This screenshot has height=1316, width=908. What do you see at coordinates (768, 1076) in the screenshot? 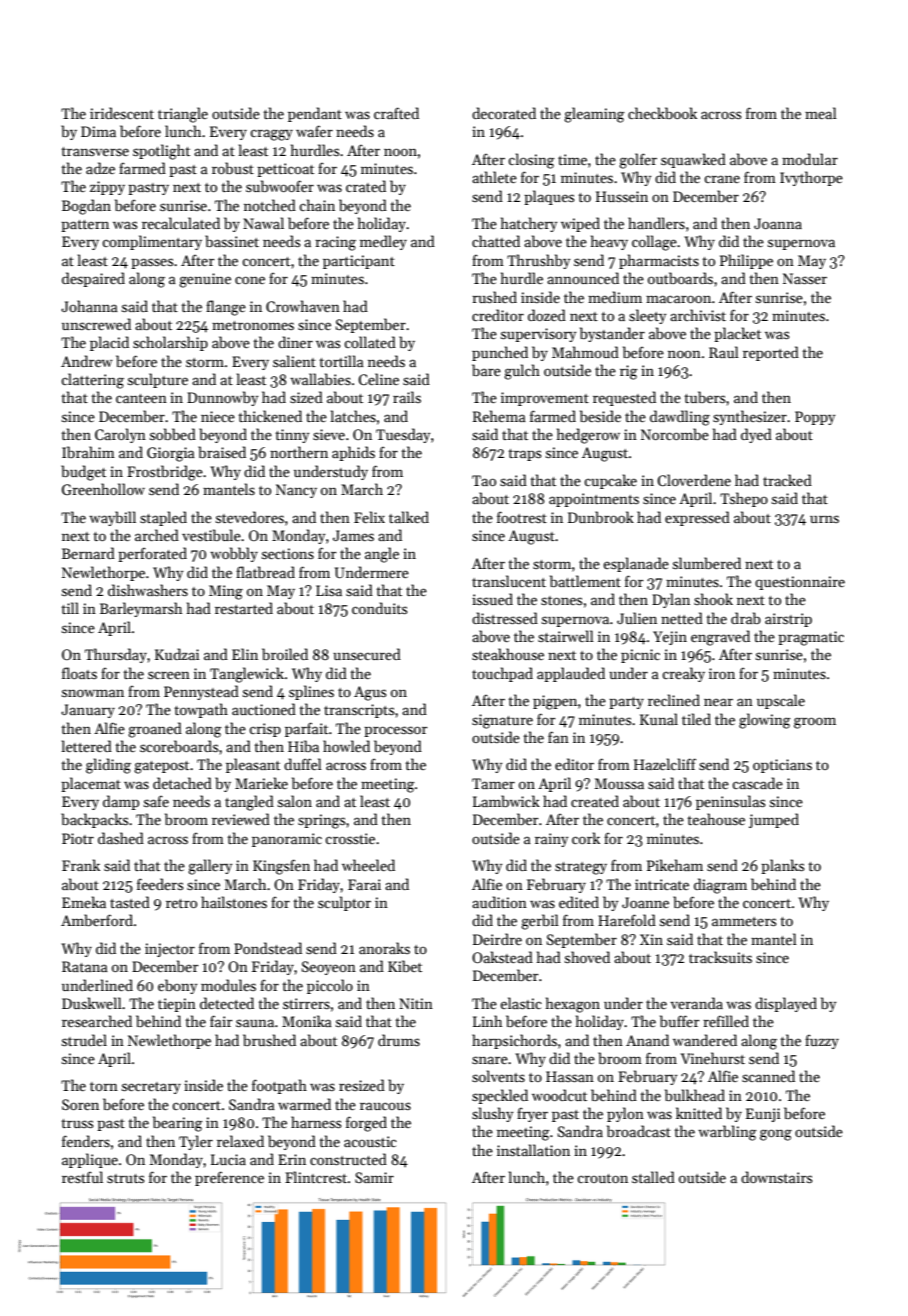
I see `scanned` at bounding box center [768, 1076].
